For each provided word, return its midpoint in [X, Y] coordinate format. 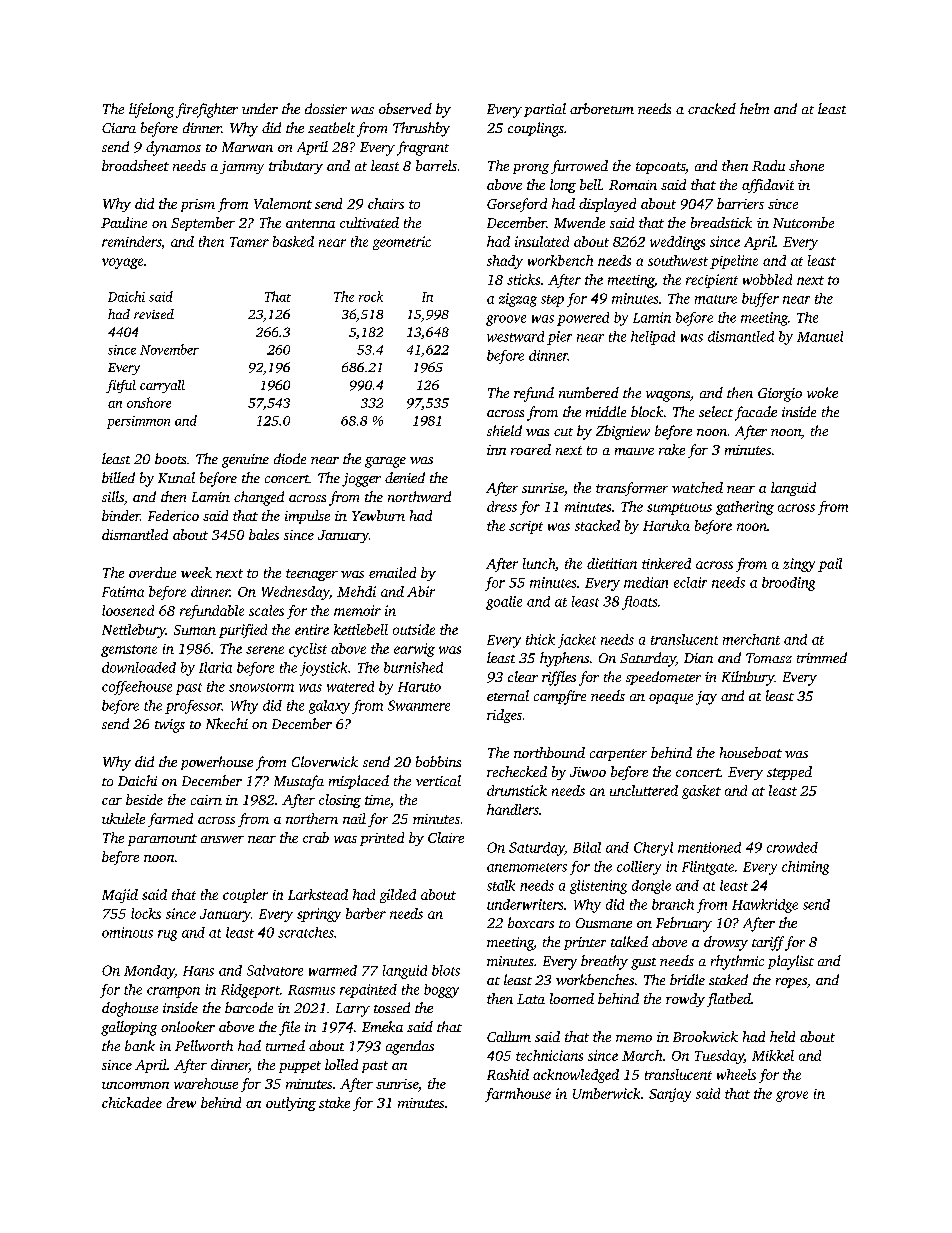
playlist [791, 962]
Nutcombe [803, 222]
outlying [291, 1104]
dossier [326, 108]
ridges [504, 716]
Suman [195, 630]
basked [293, 241]
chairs [386, 203]
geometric [402, 243]
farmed [170, 820]
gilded [398, 896]
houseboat [751, 752]
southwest [678, 260]
